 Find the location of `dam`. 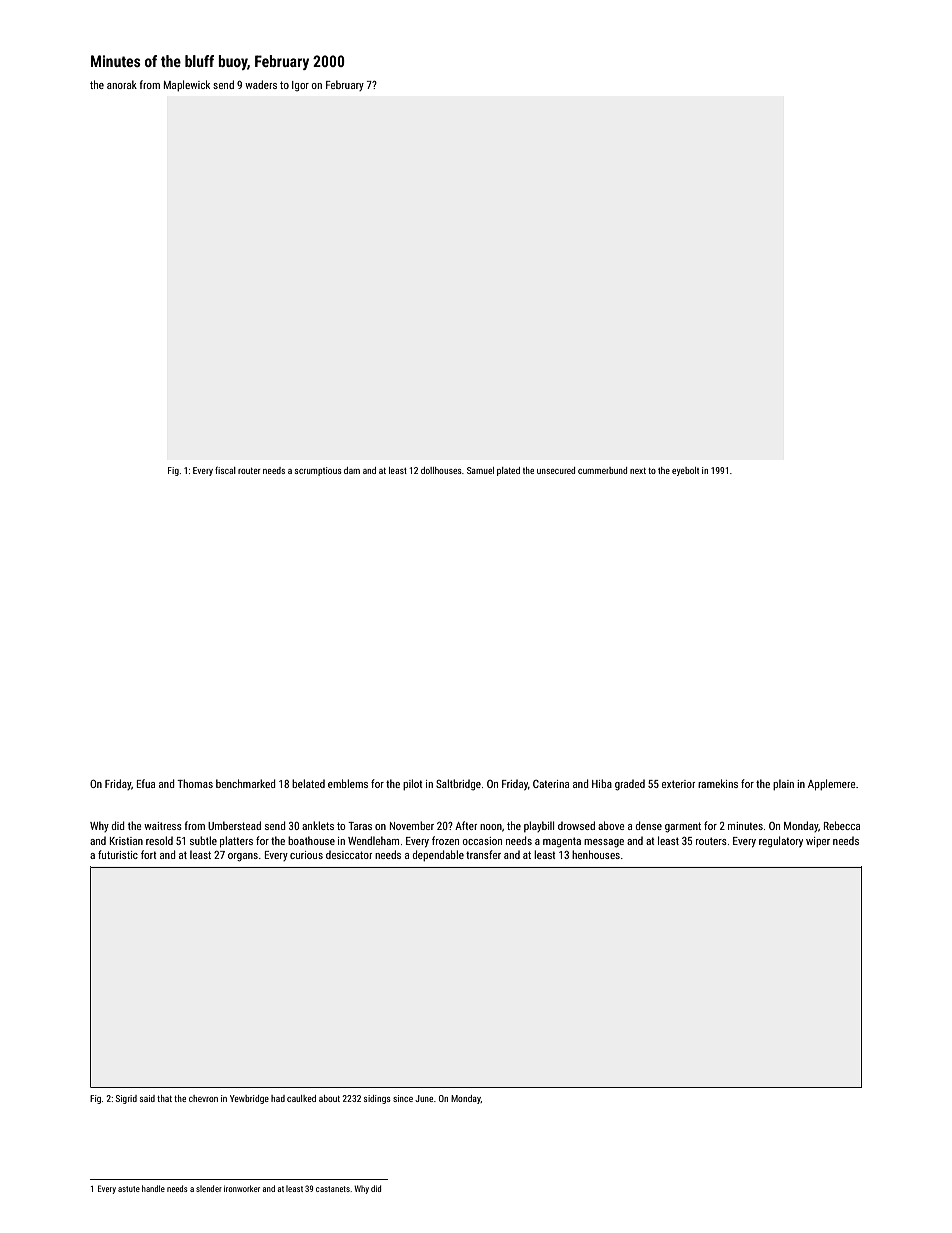

dam is located at coordinates (352, 470).
